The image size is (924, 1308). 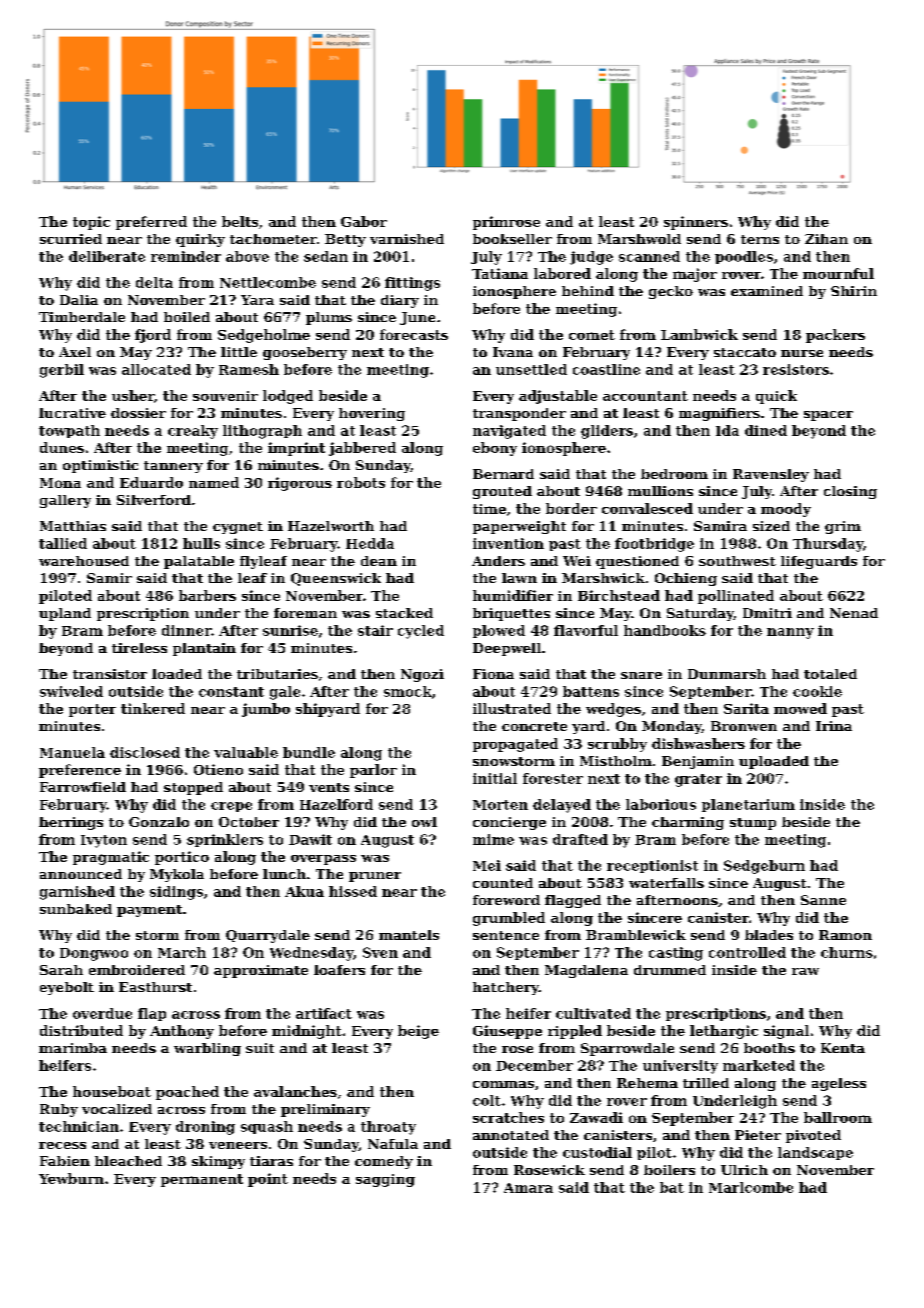 I want to click on spinners, so click(x=696, y=223).
